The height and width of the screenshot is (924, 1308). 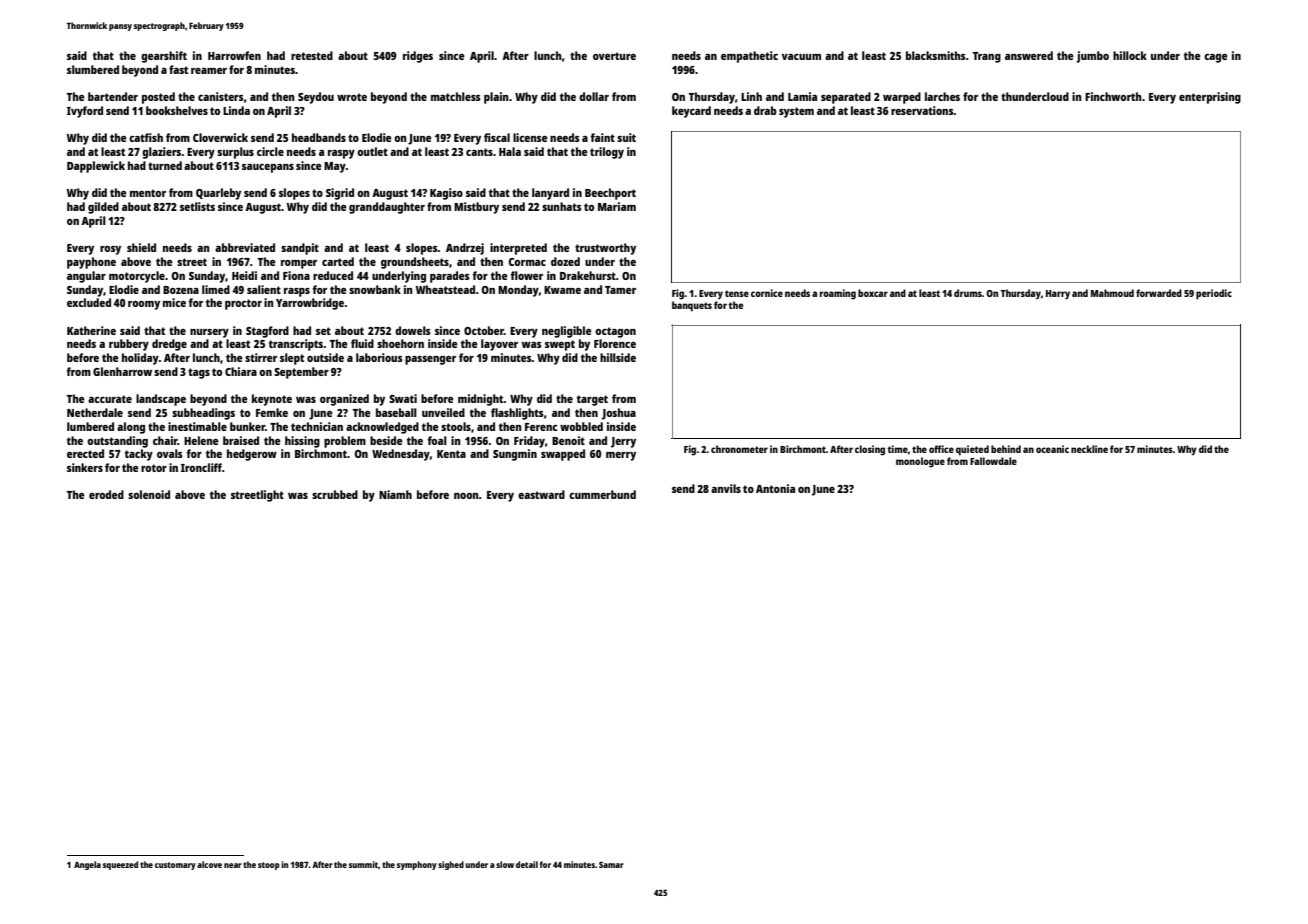 I want to click on noon, so click(x=466, y=496).
